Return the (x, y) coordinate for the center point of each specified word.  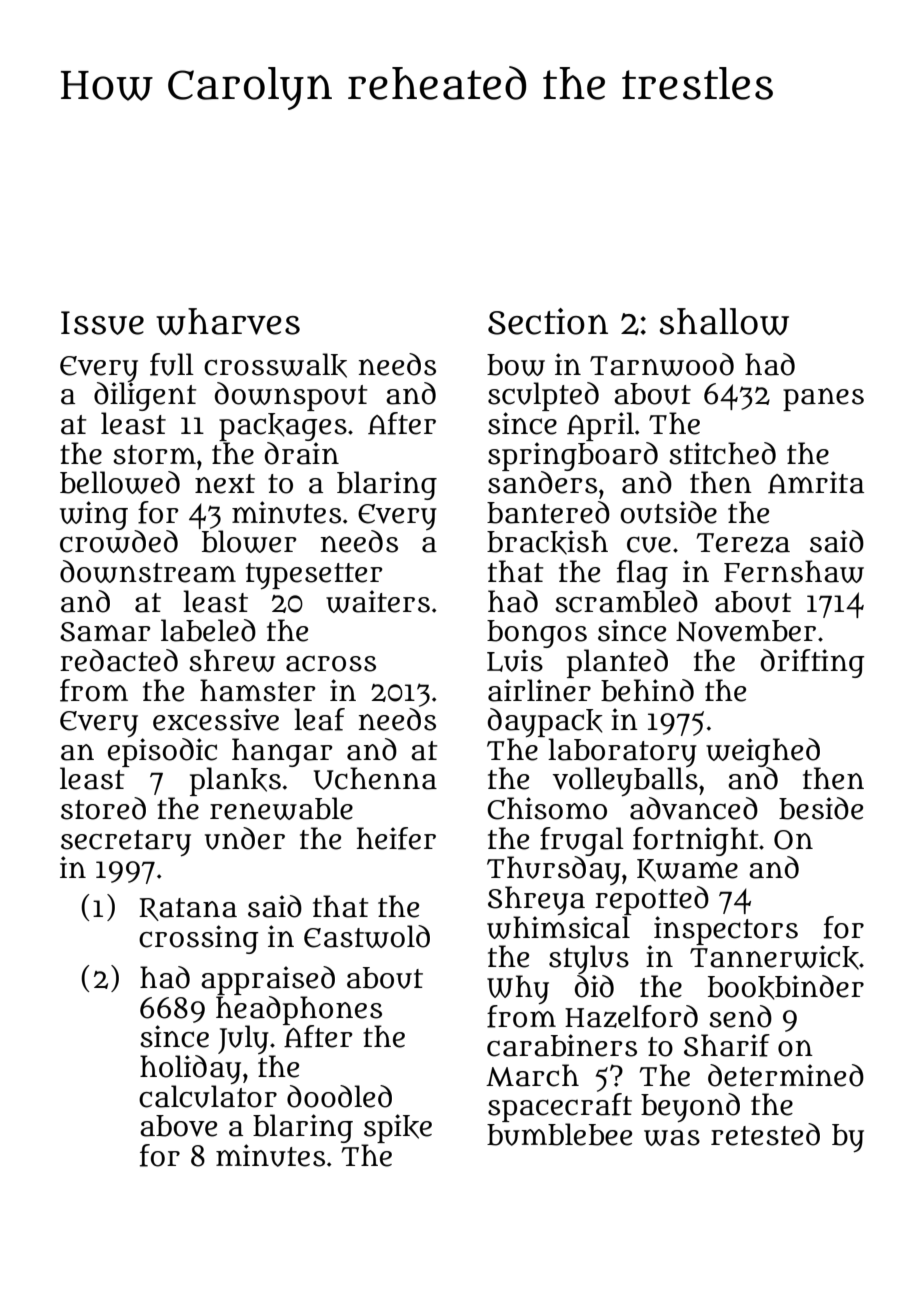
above (178, 1126)
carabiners (562, 1045)
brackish (547, 542)
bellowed (120, 482)
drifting (813, 663)
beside (821, 808)
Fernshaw (794, 571)
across (331, 663)
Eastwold (367, 936)
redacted (119, 660)
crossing (199, 939)
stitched (722, 453)
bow (516, 365)
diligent (145, 396)
